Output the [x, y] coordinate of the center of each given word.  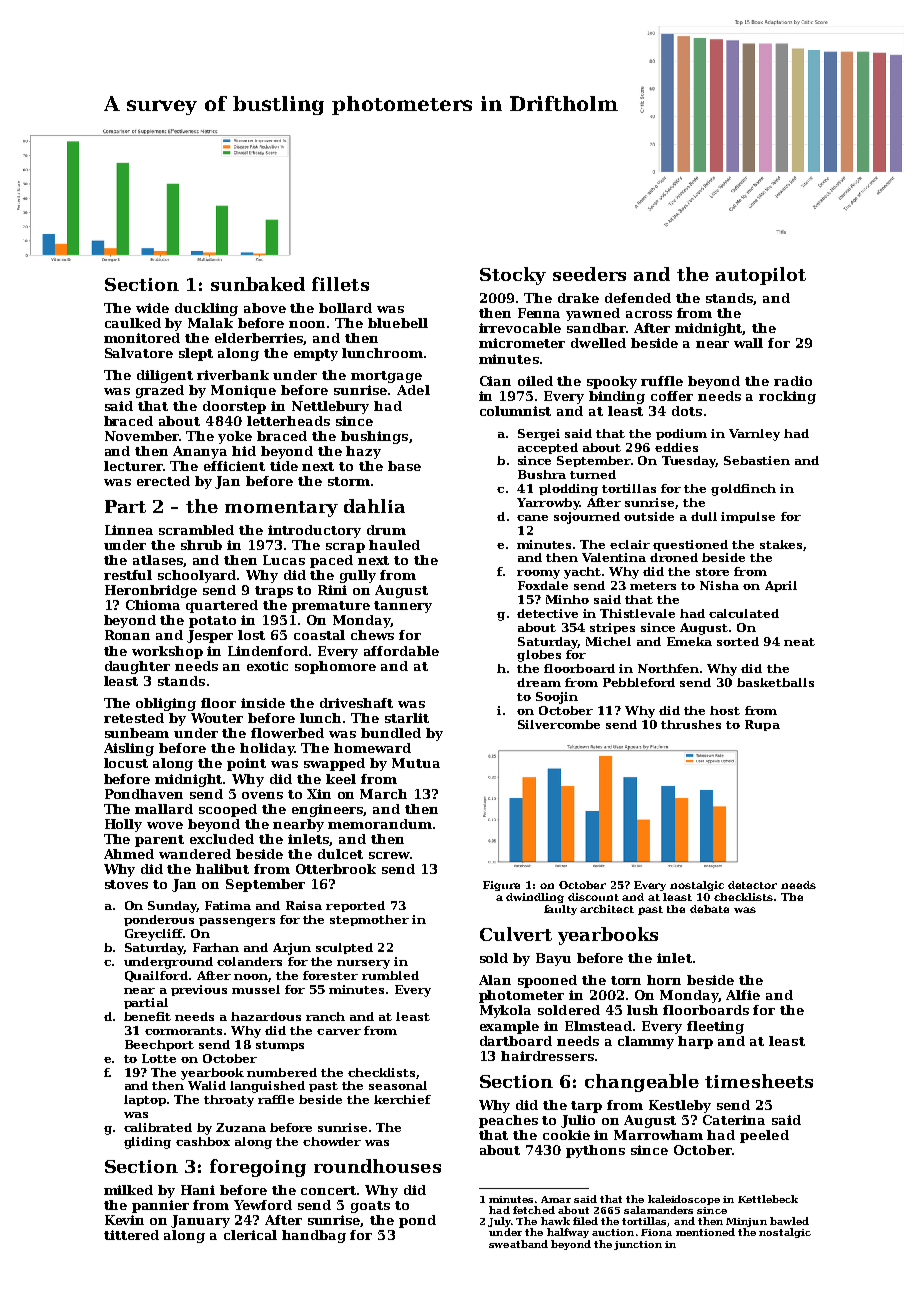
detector [752, 885]
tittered [131, 1235]
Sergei [539, 435]
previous [199, 990]
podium [681, 434]
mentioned [705, 1232]
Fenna [539, 313]
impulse [748, 517]
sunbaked [258, 284]
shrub [201, 545]
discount [593, 897]
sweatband [518, 1244]
